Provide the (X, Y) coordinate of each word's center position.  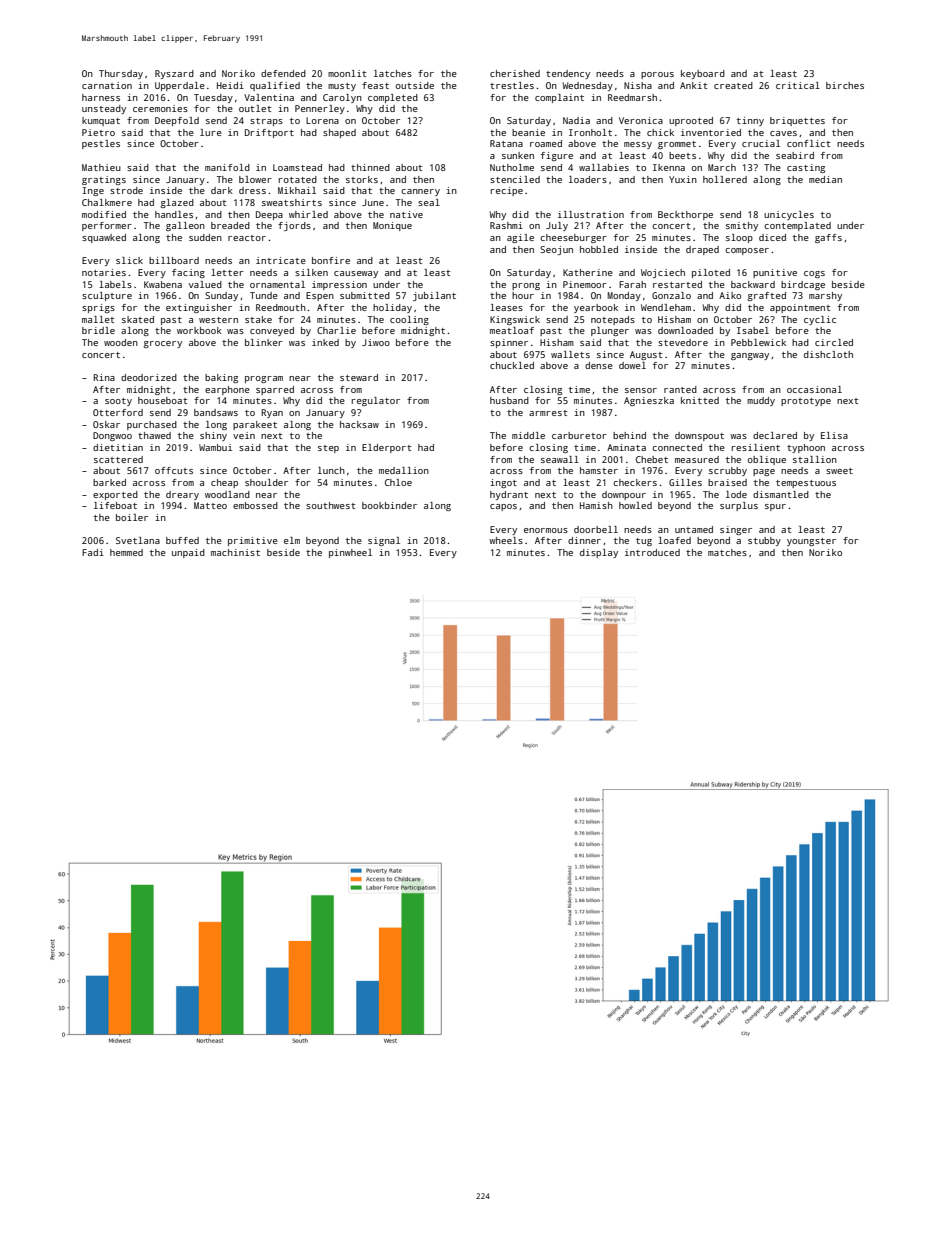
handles (174, 214)
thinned (370, 167)
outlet (255, 108)
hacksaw (359, 424)
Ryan (272, 413)
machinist (235, 552)
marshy (825, 296)
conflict (809, 143)
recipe (507, 191)
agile (520, 238)
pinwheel (350, 553)
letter (227, 272)
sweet (839, 471)
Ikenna (669, 167)
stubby (764, 541)
